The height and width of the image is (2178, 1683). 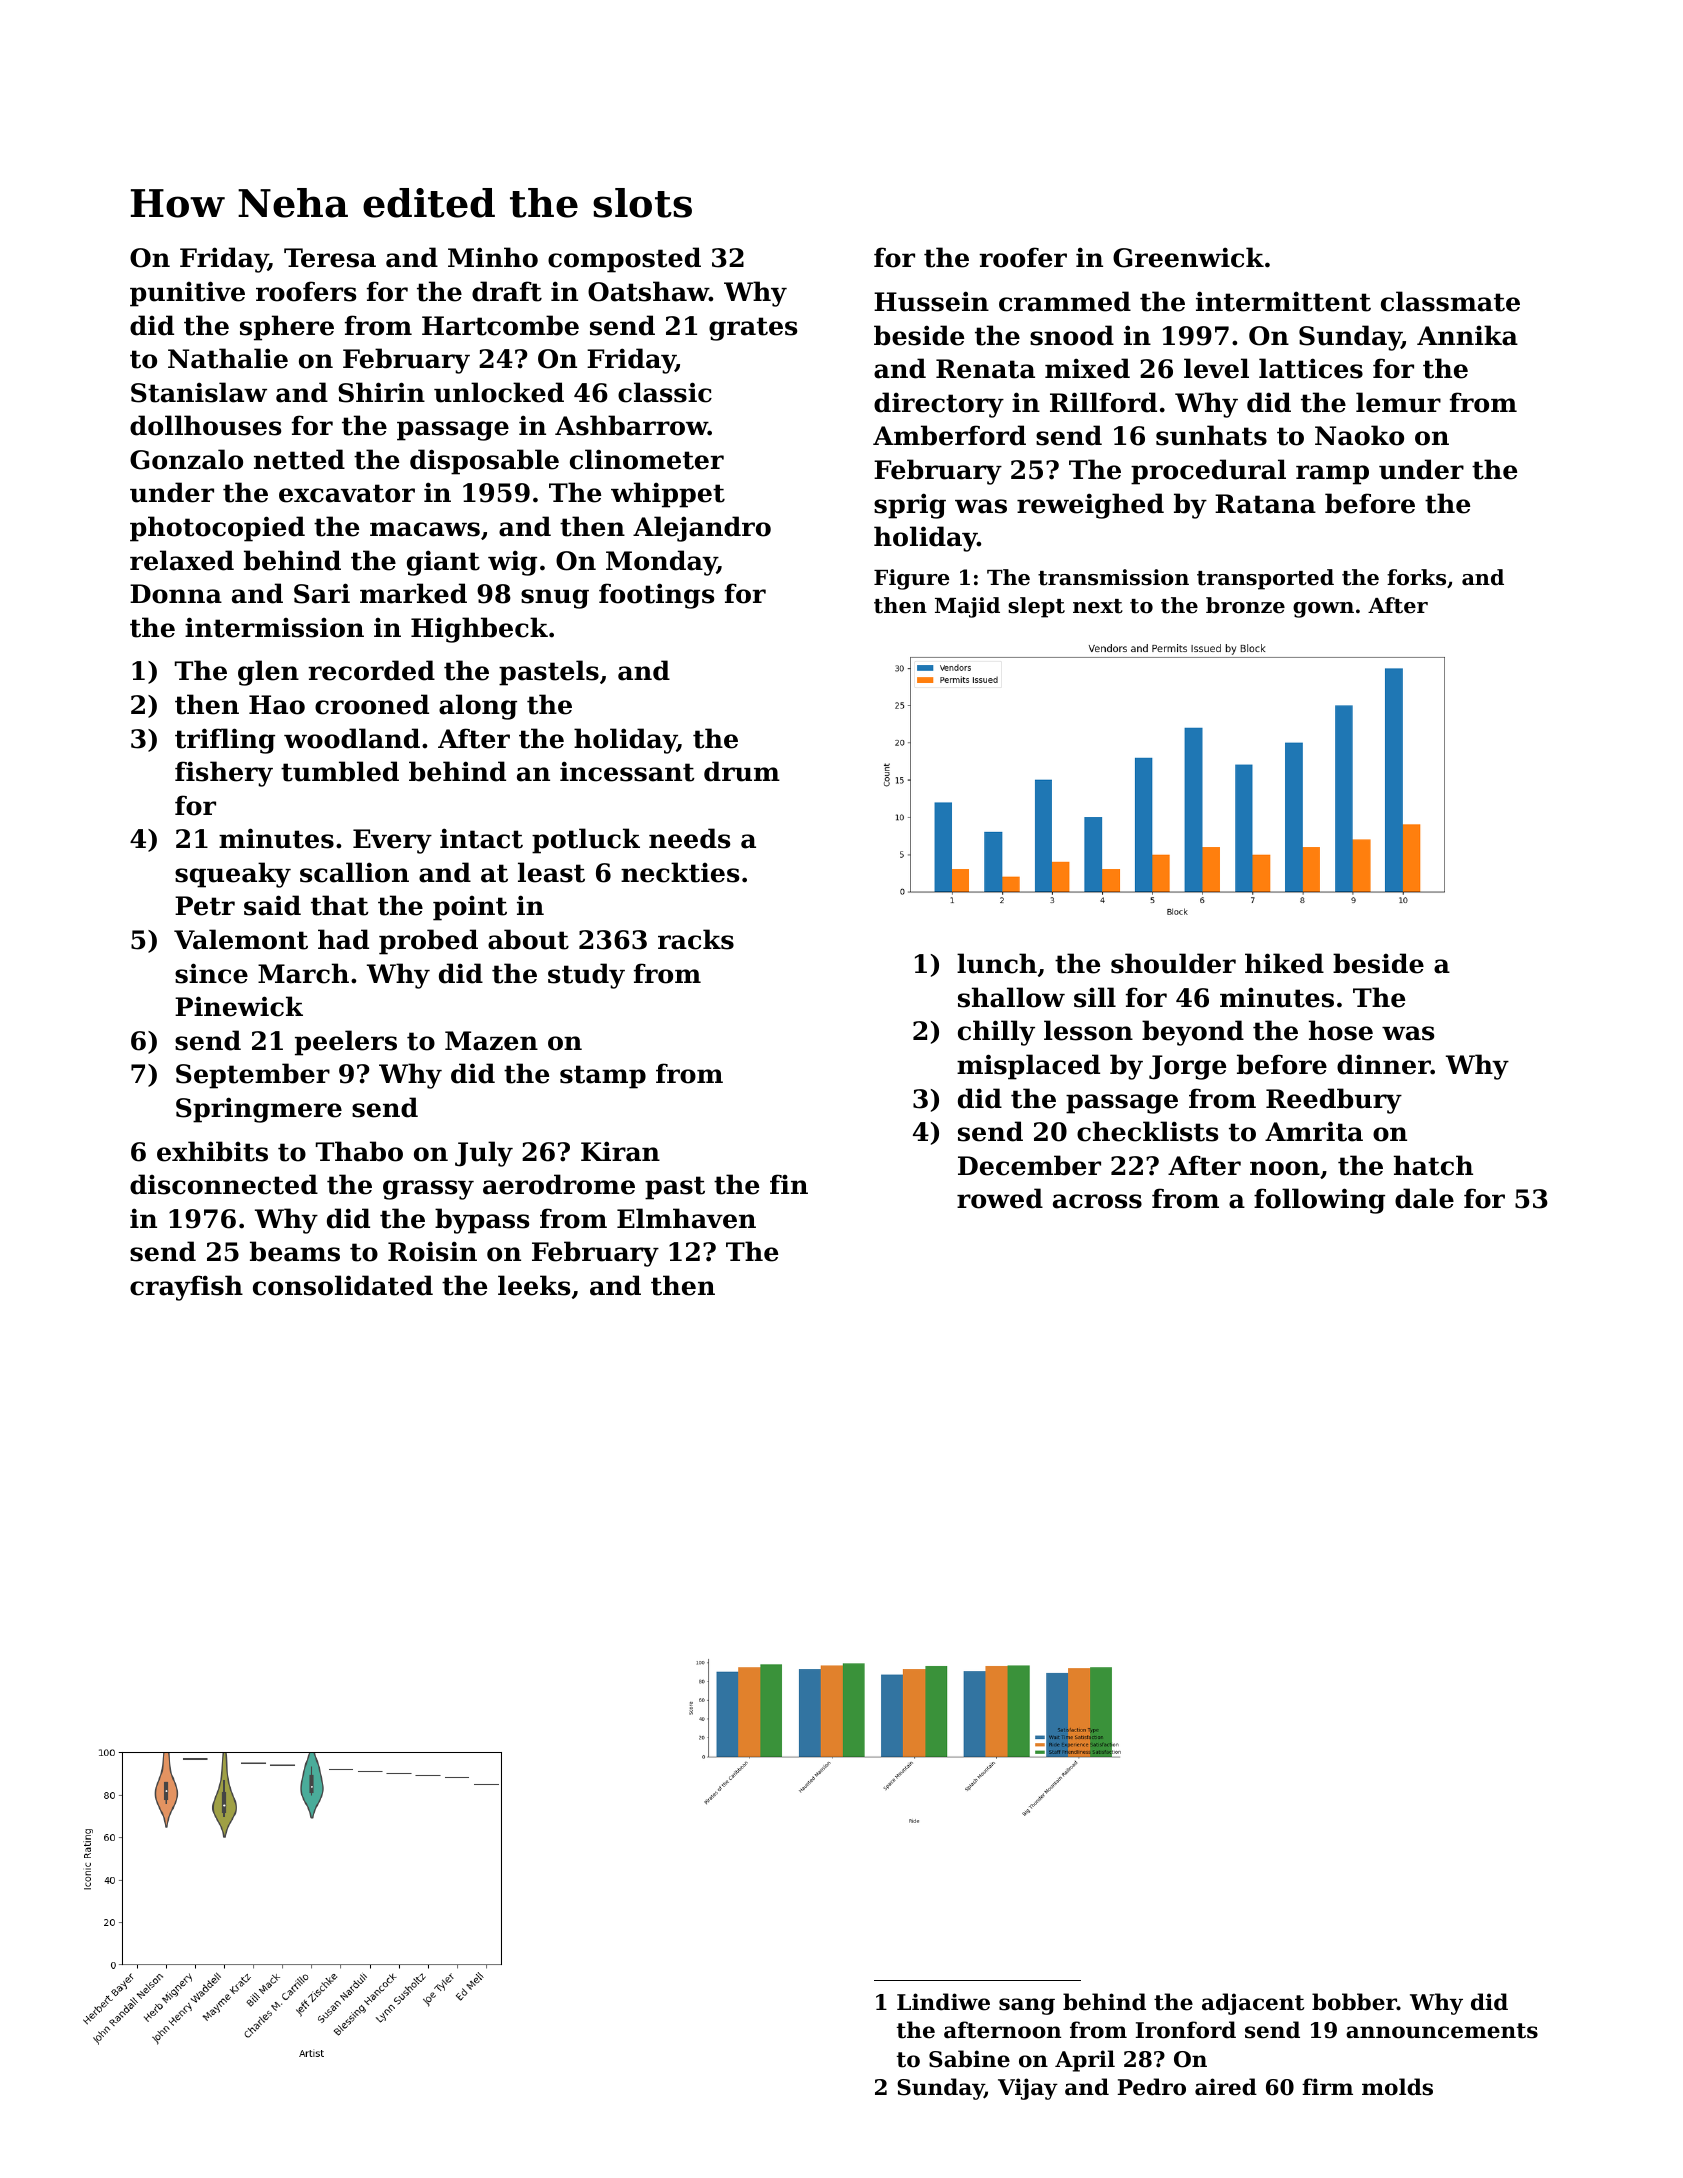 I want to click on draft, so click(x=507, y=291).
